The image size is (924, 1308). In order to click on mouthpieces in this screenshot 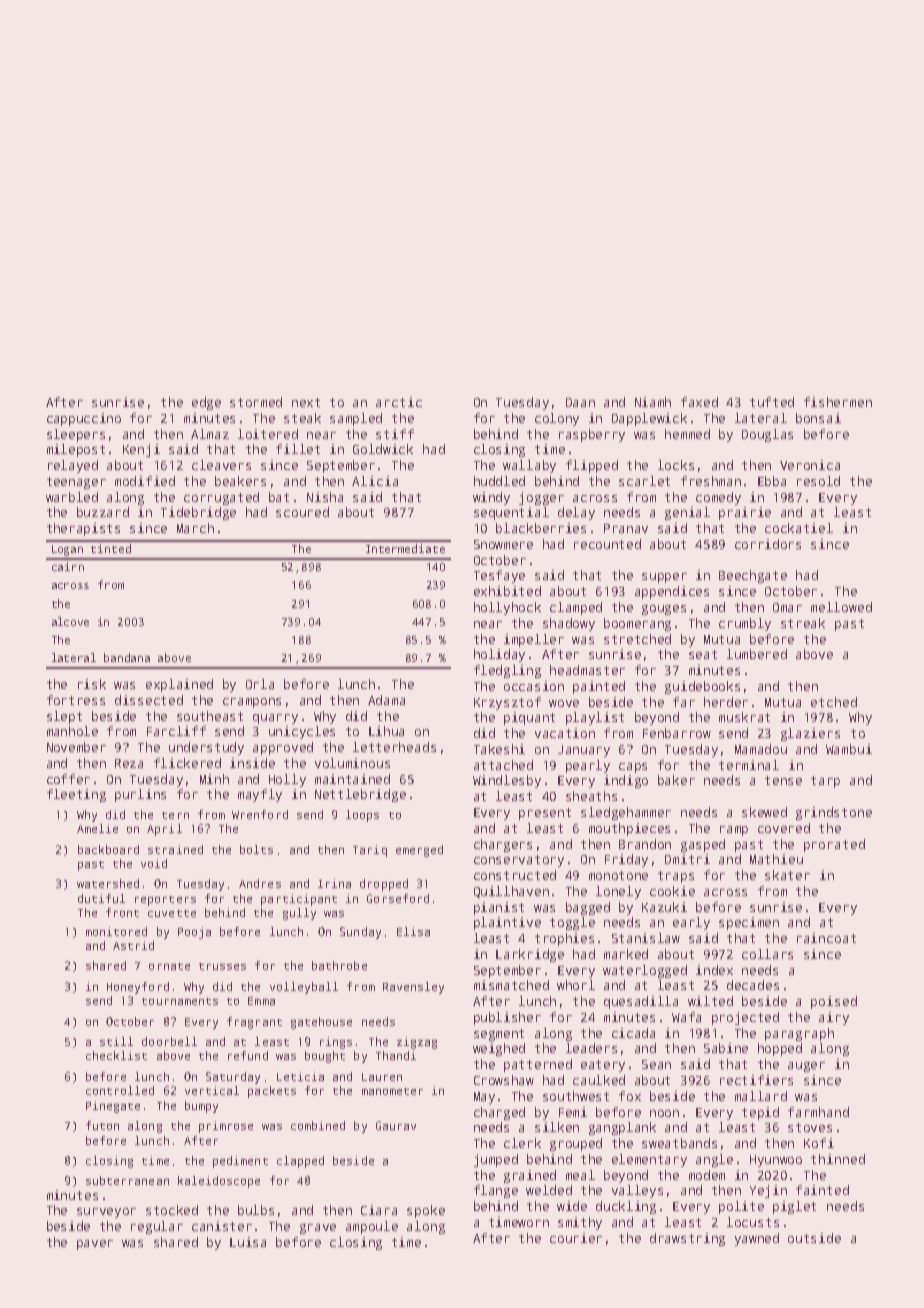, I will do `click(629, 829)`.
